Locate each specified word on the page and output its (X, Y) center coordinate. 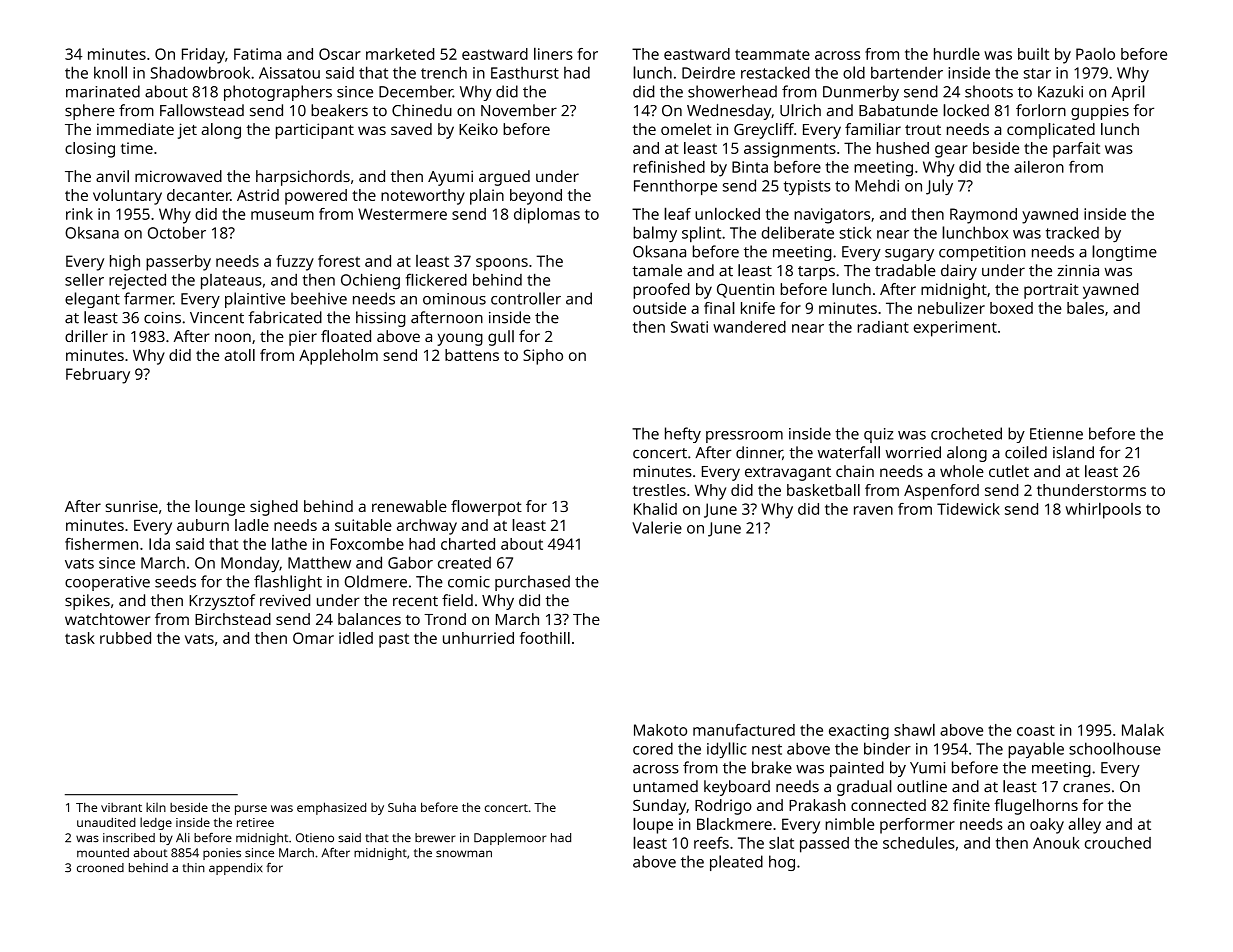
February (98, 376)
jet (187, 131)
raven (873, 510)
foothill (545, 638)
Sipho (543, 357)
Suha (402, 807)
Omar (313, 638)
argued (504, 178)
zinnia (1078, 270)
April (1128, 93)
